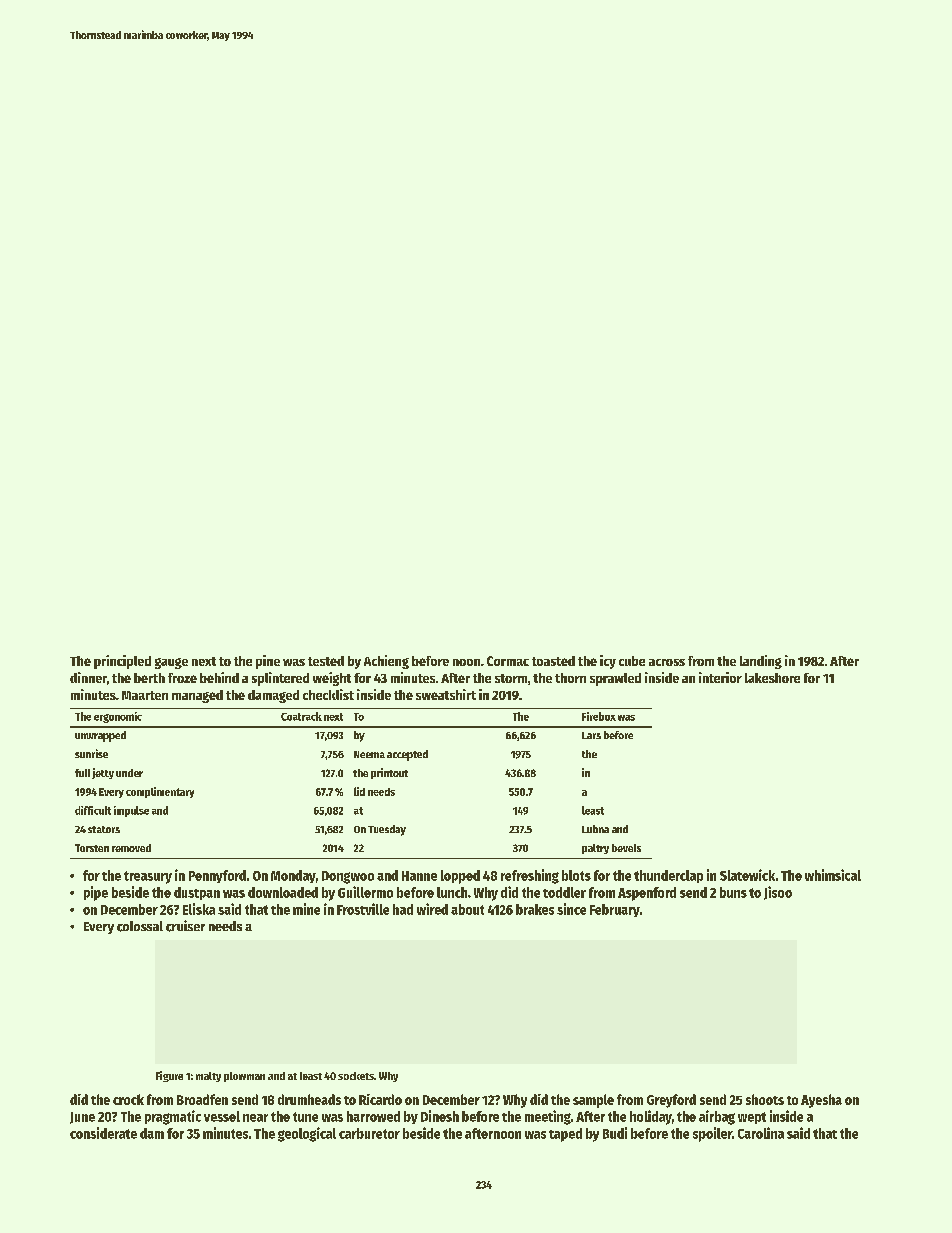  Describe the element at coordinates (747, 875) in the screenshot. I see `Slatewick` at that location.
